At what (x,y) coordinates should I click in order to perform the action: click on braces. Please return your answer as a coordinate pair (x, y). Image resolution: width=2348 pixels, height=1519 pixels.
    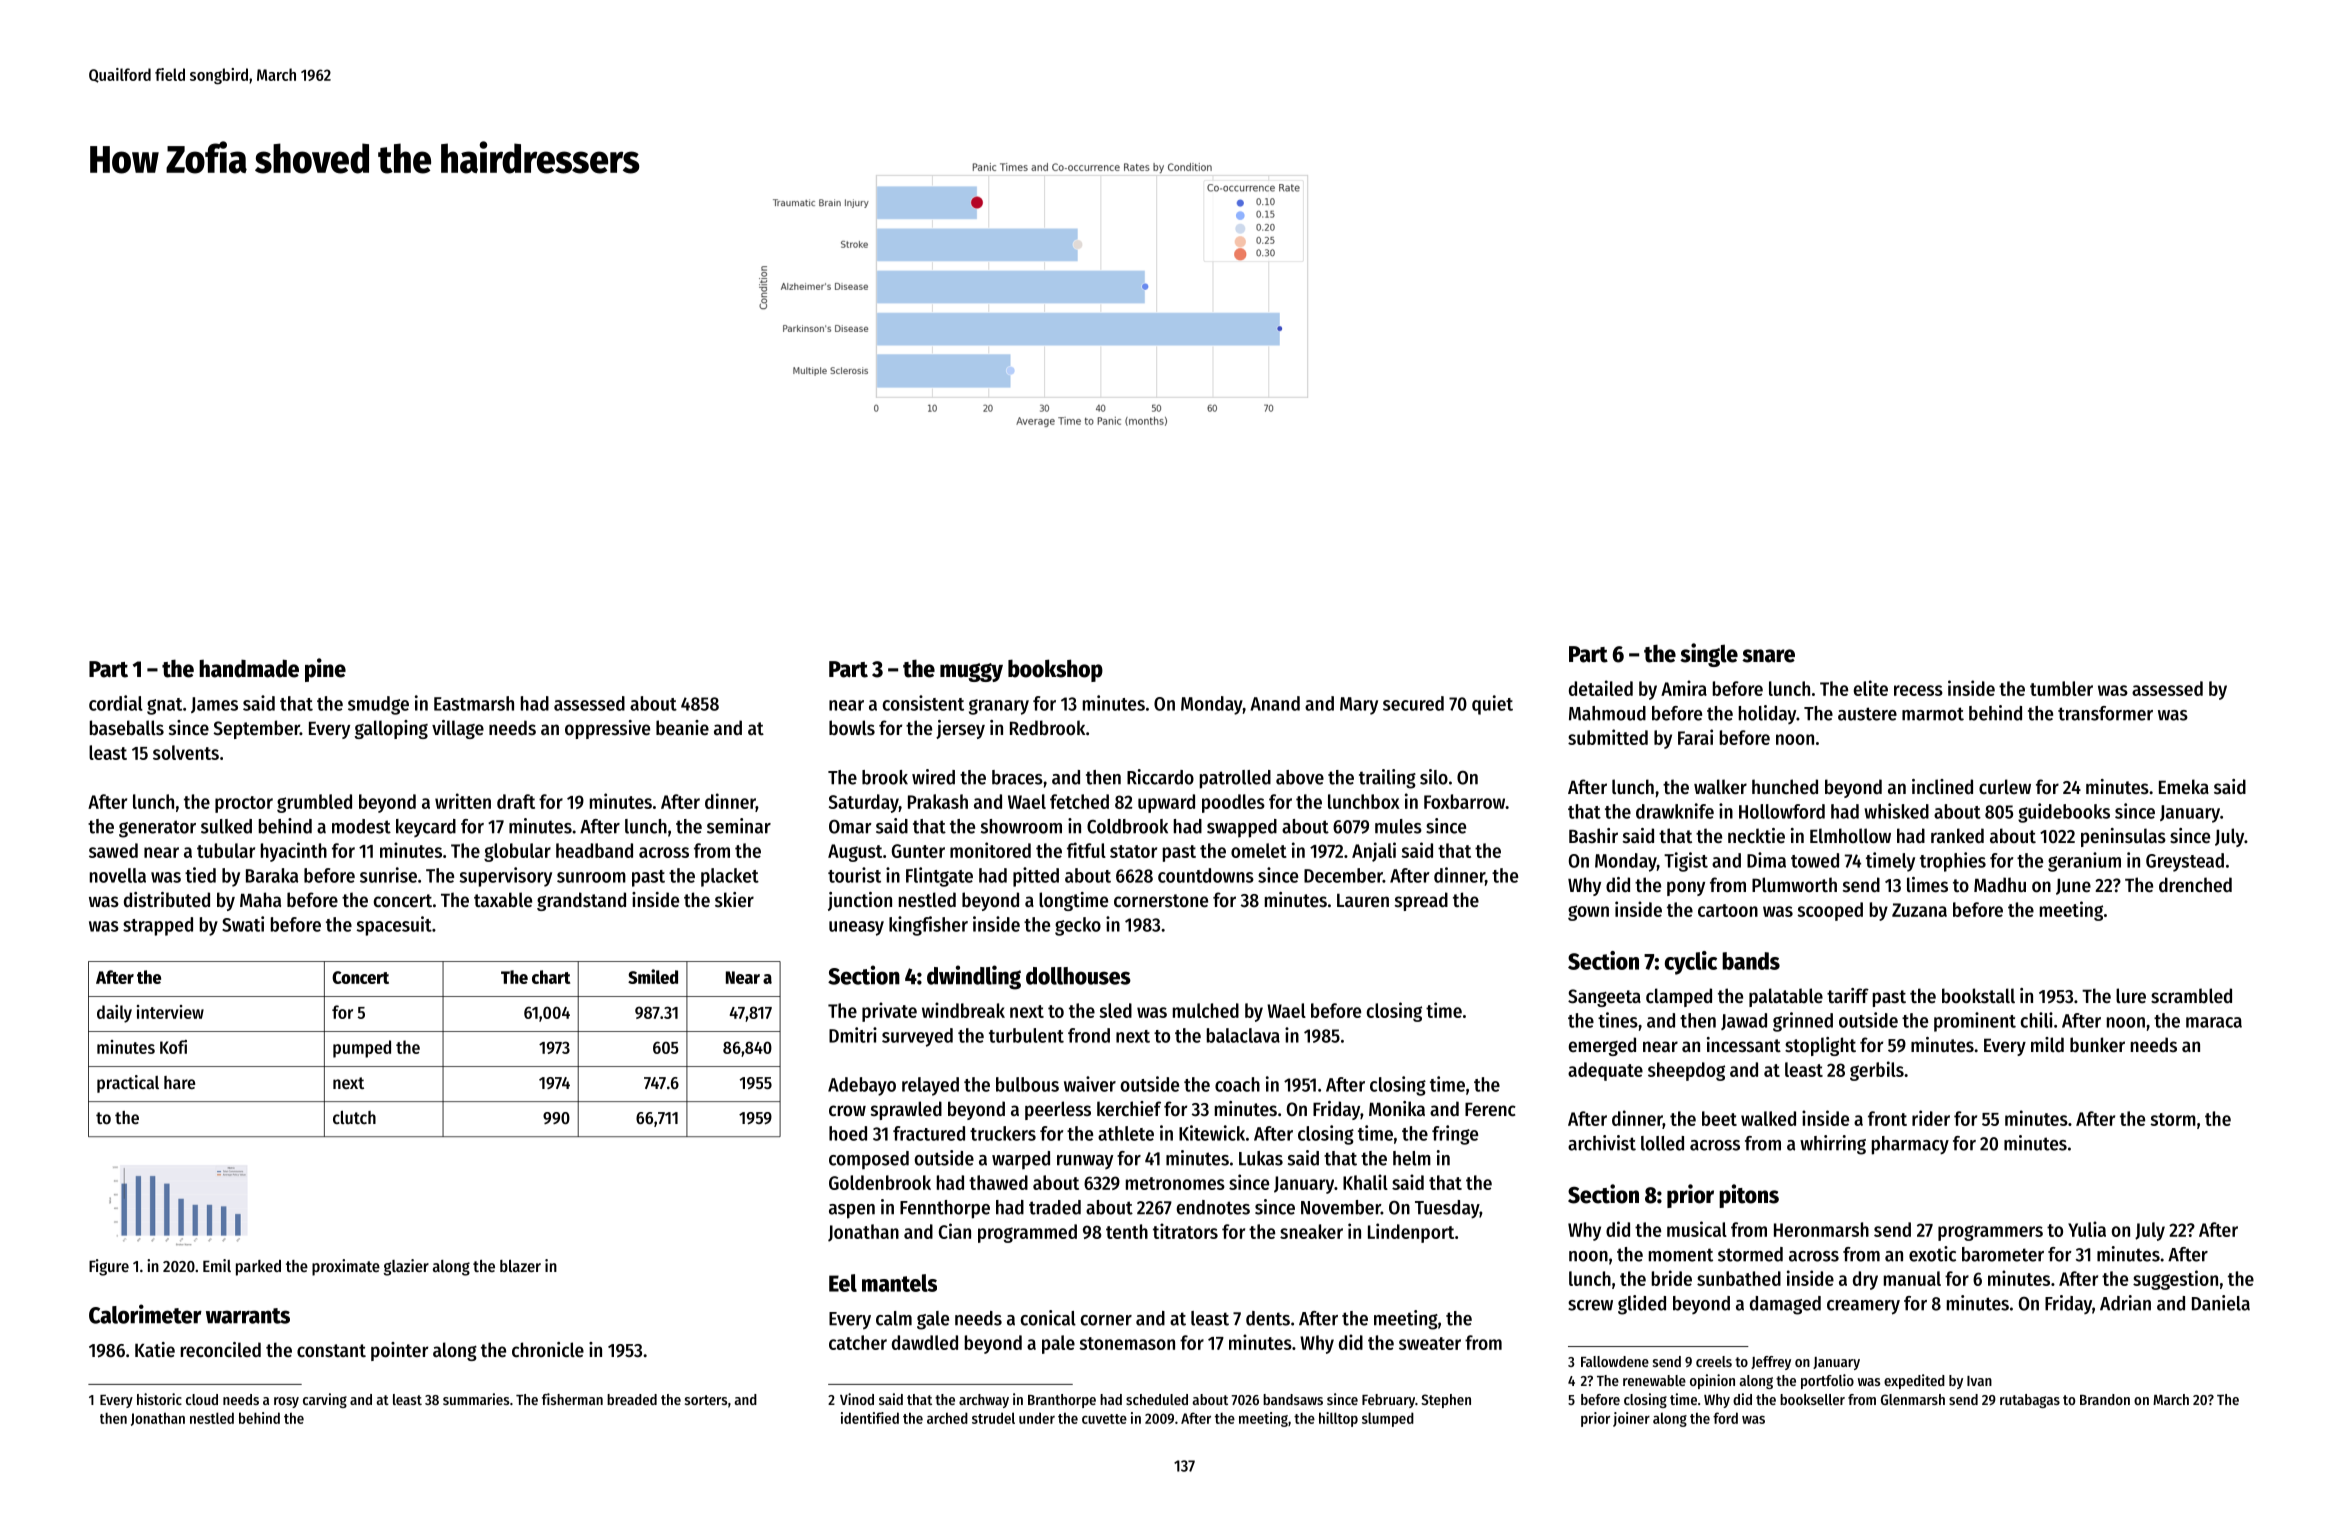
    Looking at the image, I should click on (1017, 777).
